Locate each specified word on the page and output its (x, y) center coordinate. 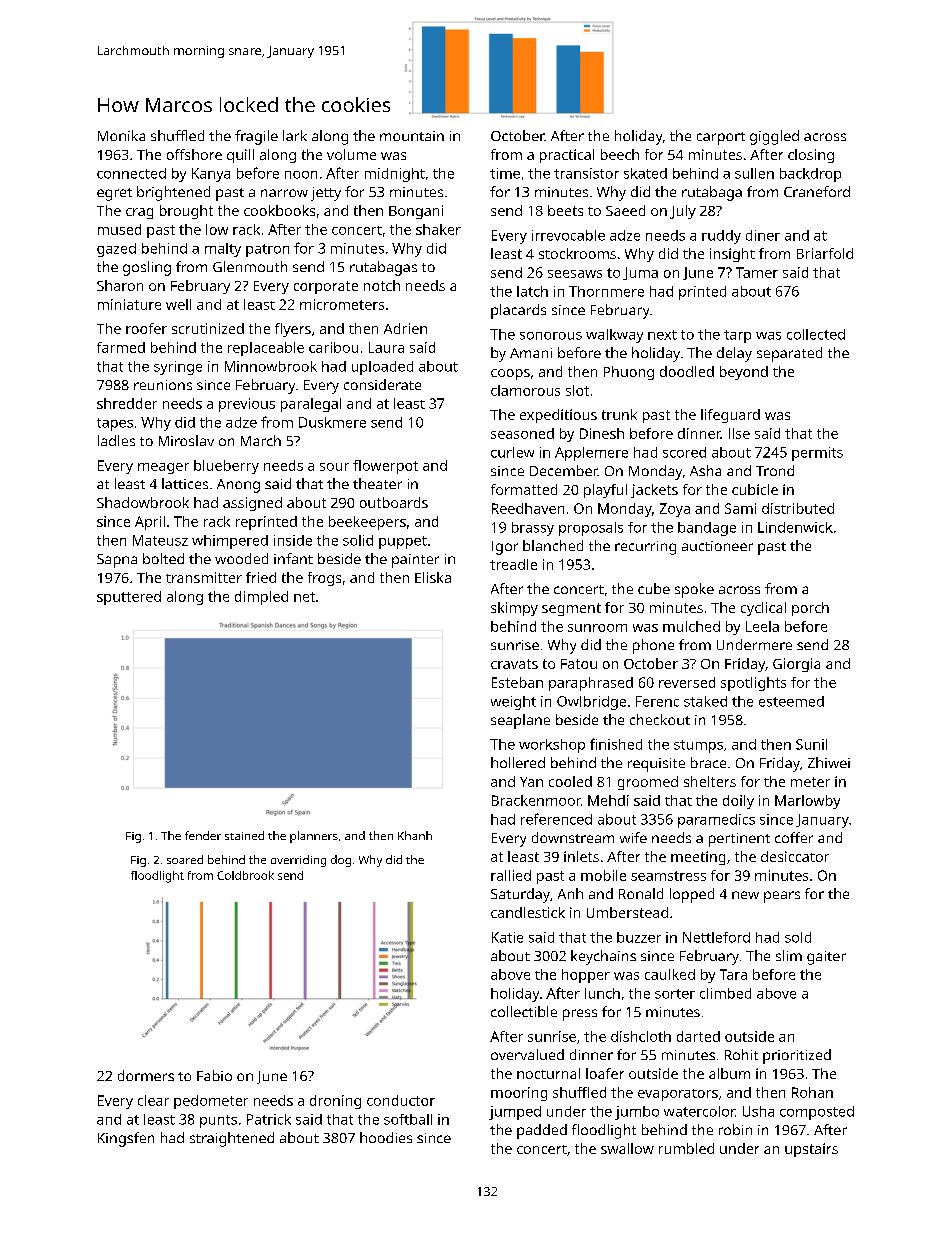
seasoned (522, 433)
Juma (640, 273)
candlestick (528, 912)
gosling (147, 268)
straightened (232, 1139)
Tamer (757, 272)
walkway (614, 336)
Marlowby (807, 802)
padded (542, 1131)
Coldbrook (245, 875)
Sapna (117, 561)
